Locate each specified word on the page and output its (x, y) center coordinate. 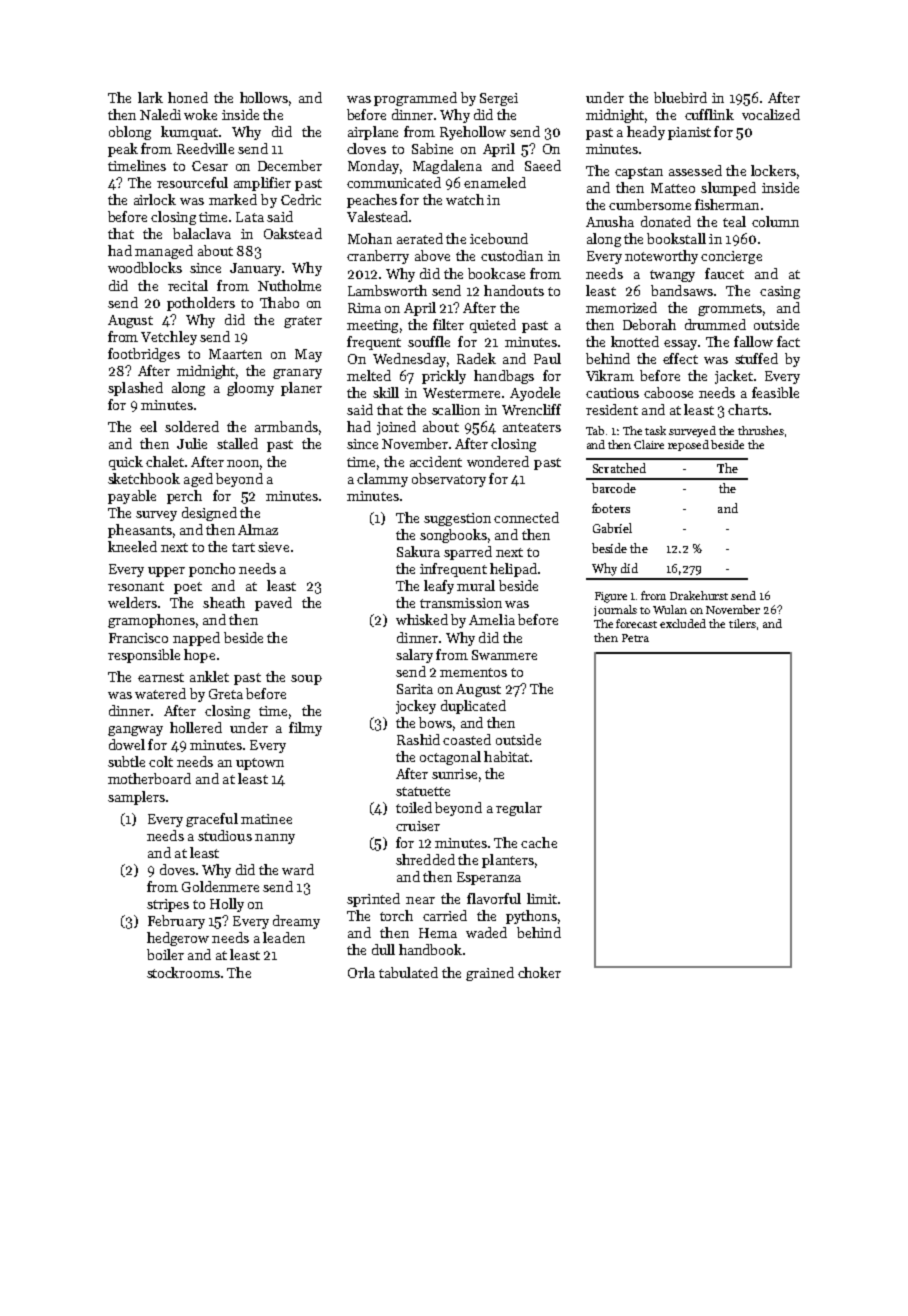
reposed (688, 445)
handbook (430, 949)
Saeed (543, 165)
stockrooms (183, 972)
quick (126, 463)
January (255, 269)
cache (539, 842)
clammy (382, 480)
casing (780, 292)
